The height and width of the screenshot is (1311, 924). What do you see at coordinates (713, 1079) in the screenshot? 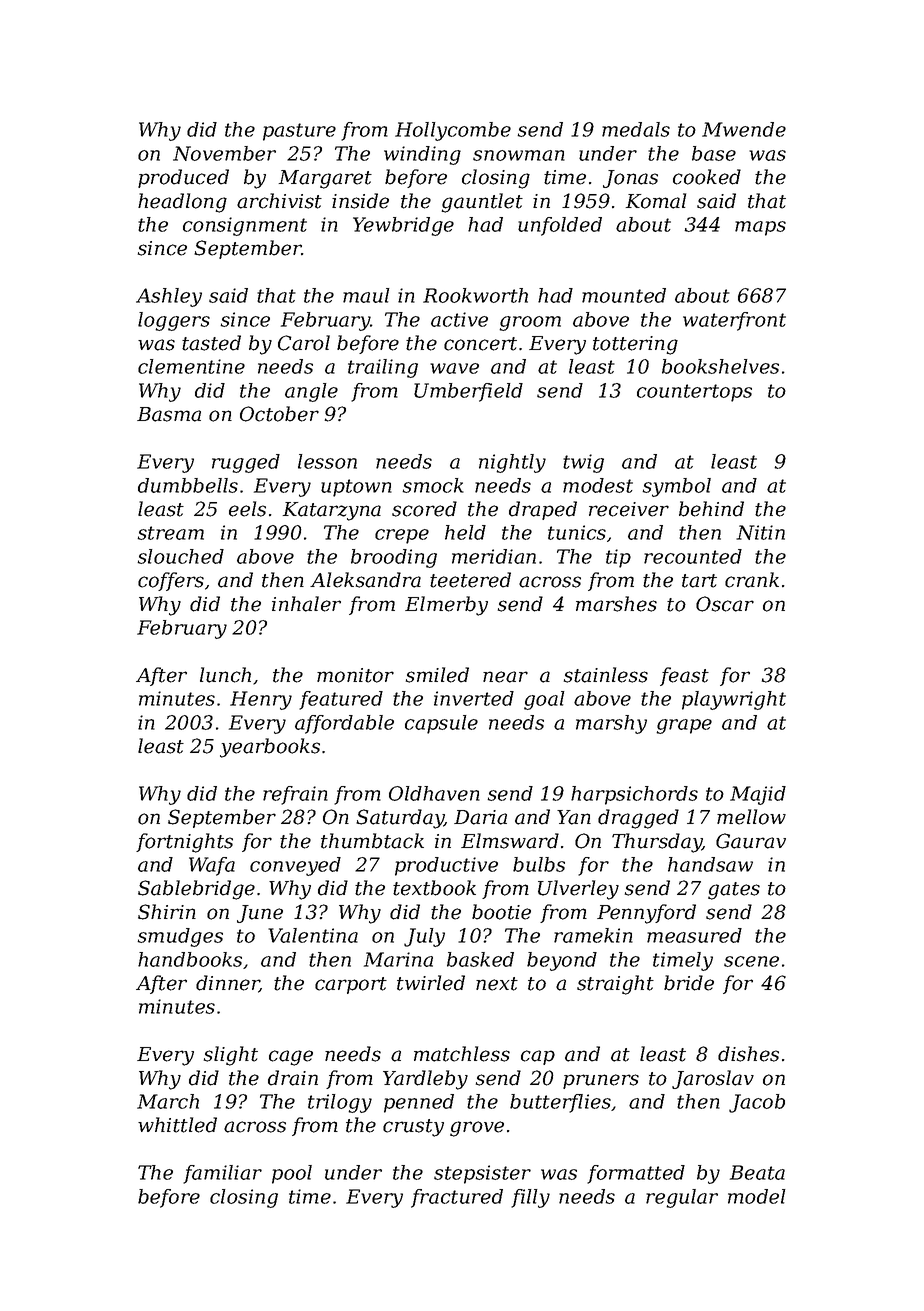
I see `Jaroslav` at bounding box center [713, 1079].
